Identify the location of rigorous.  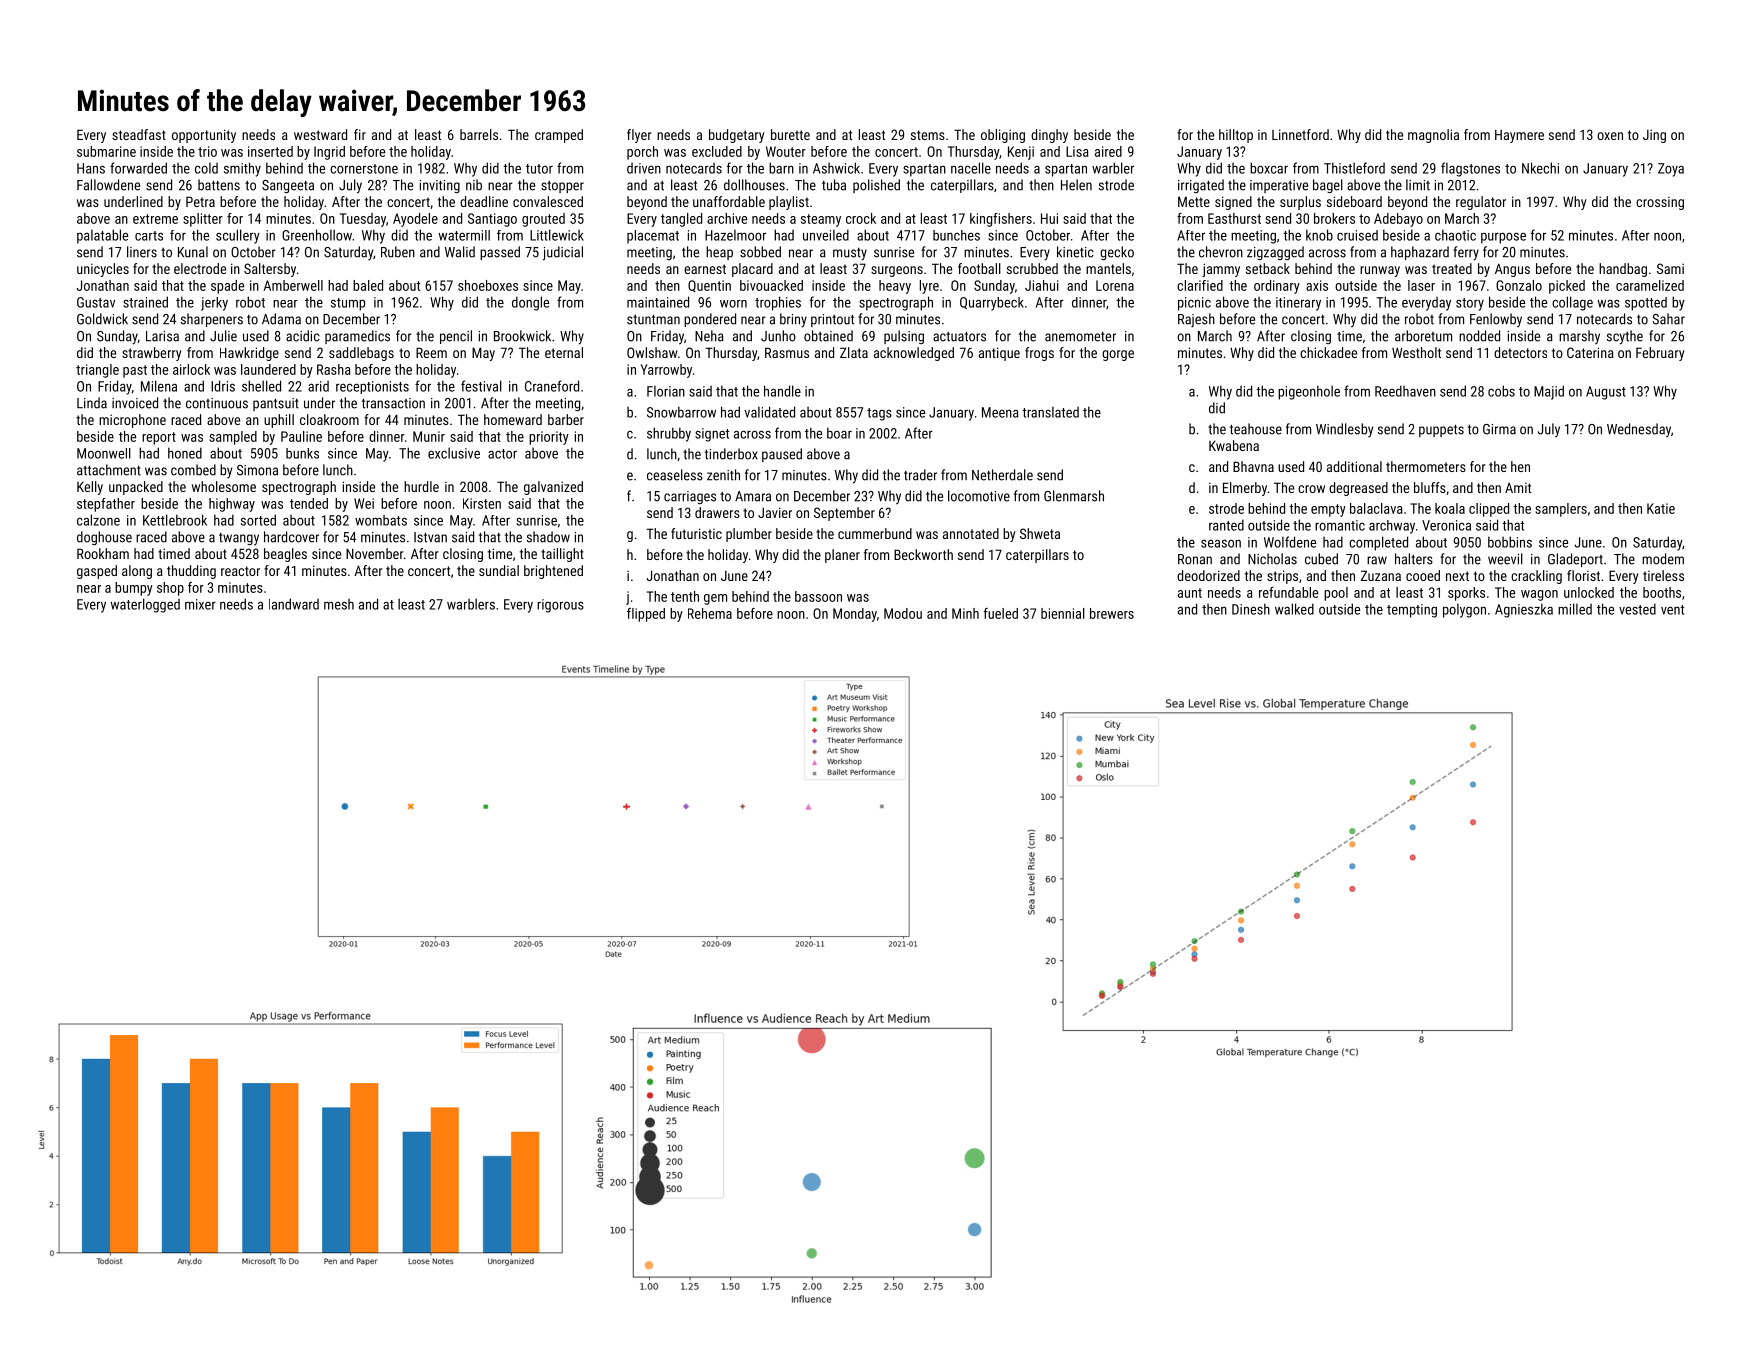
(560, 606).
